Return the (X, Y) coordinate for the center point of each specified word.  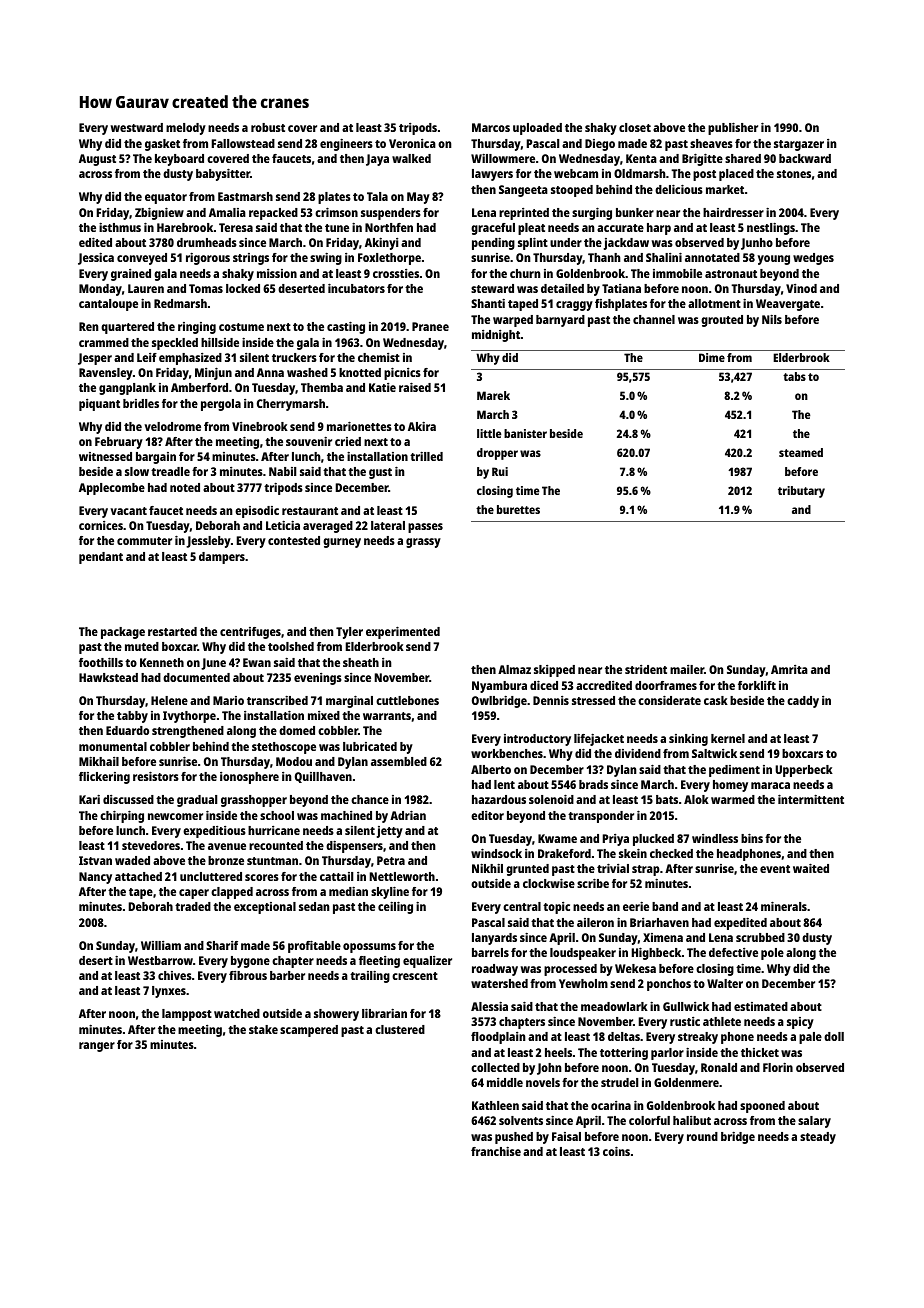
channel (654, 319)
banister (525, 433)
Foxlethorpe (389, 259)
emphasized (190, 359)
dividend (638, 753)
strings (251, 259)
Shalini (664, 257)
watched (237, 1013)
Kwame (557, 838)
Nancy (95, 878)
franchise (496, 1151)
